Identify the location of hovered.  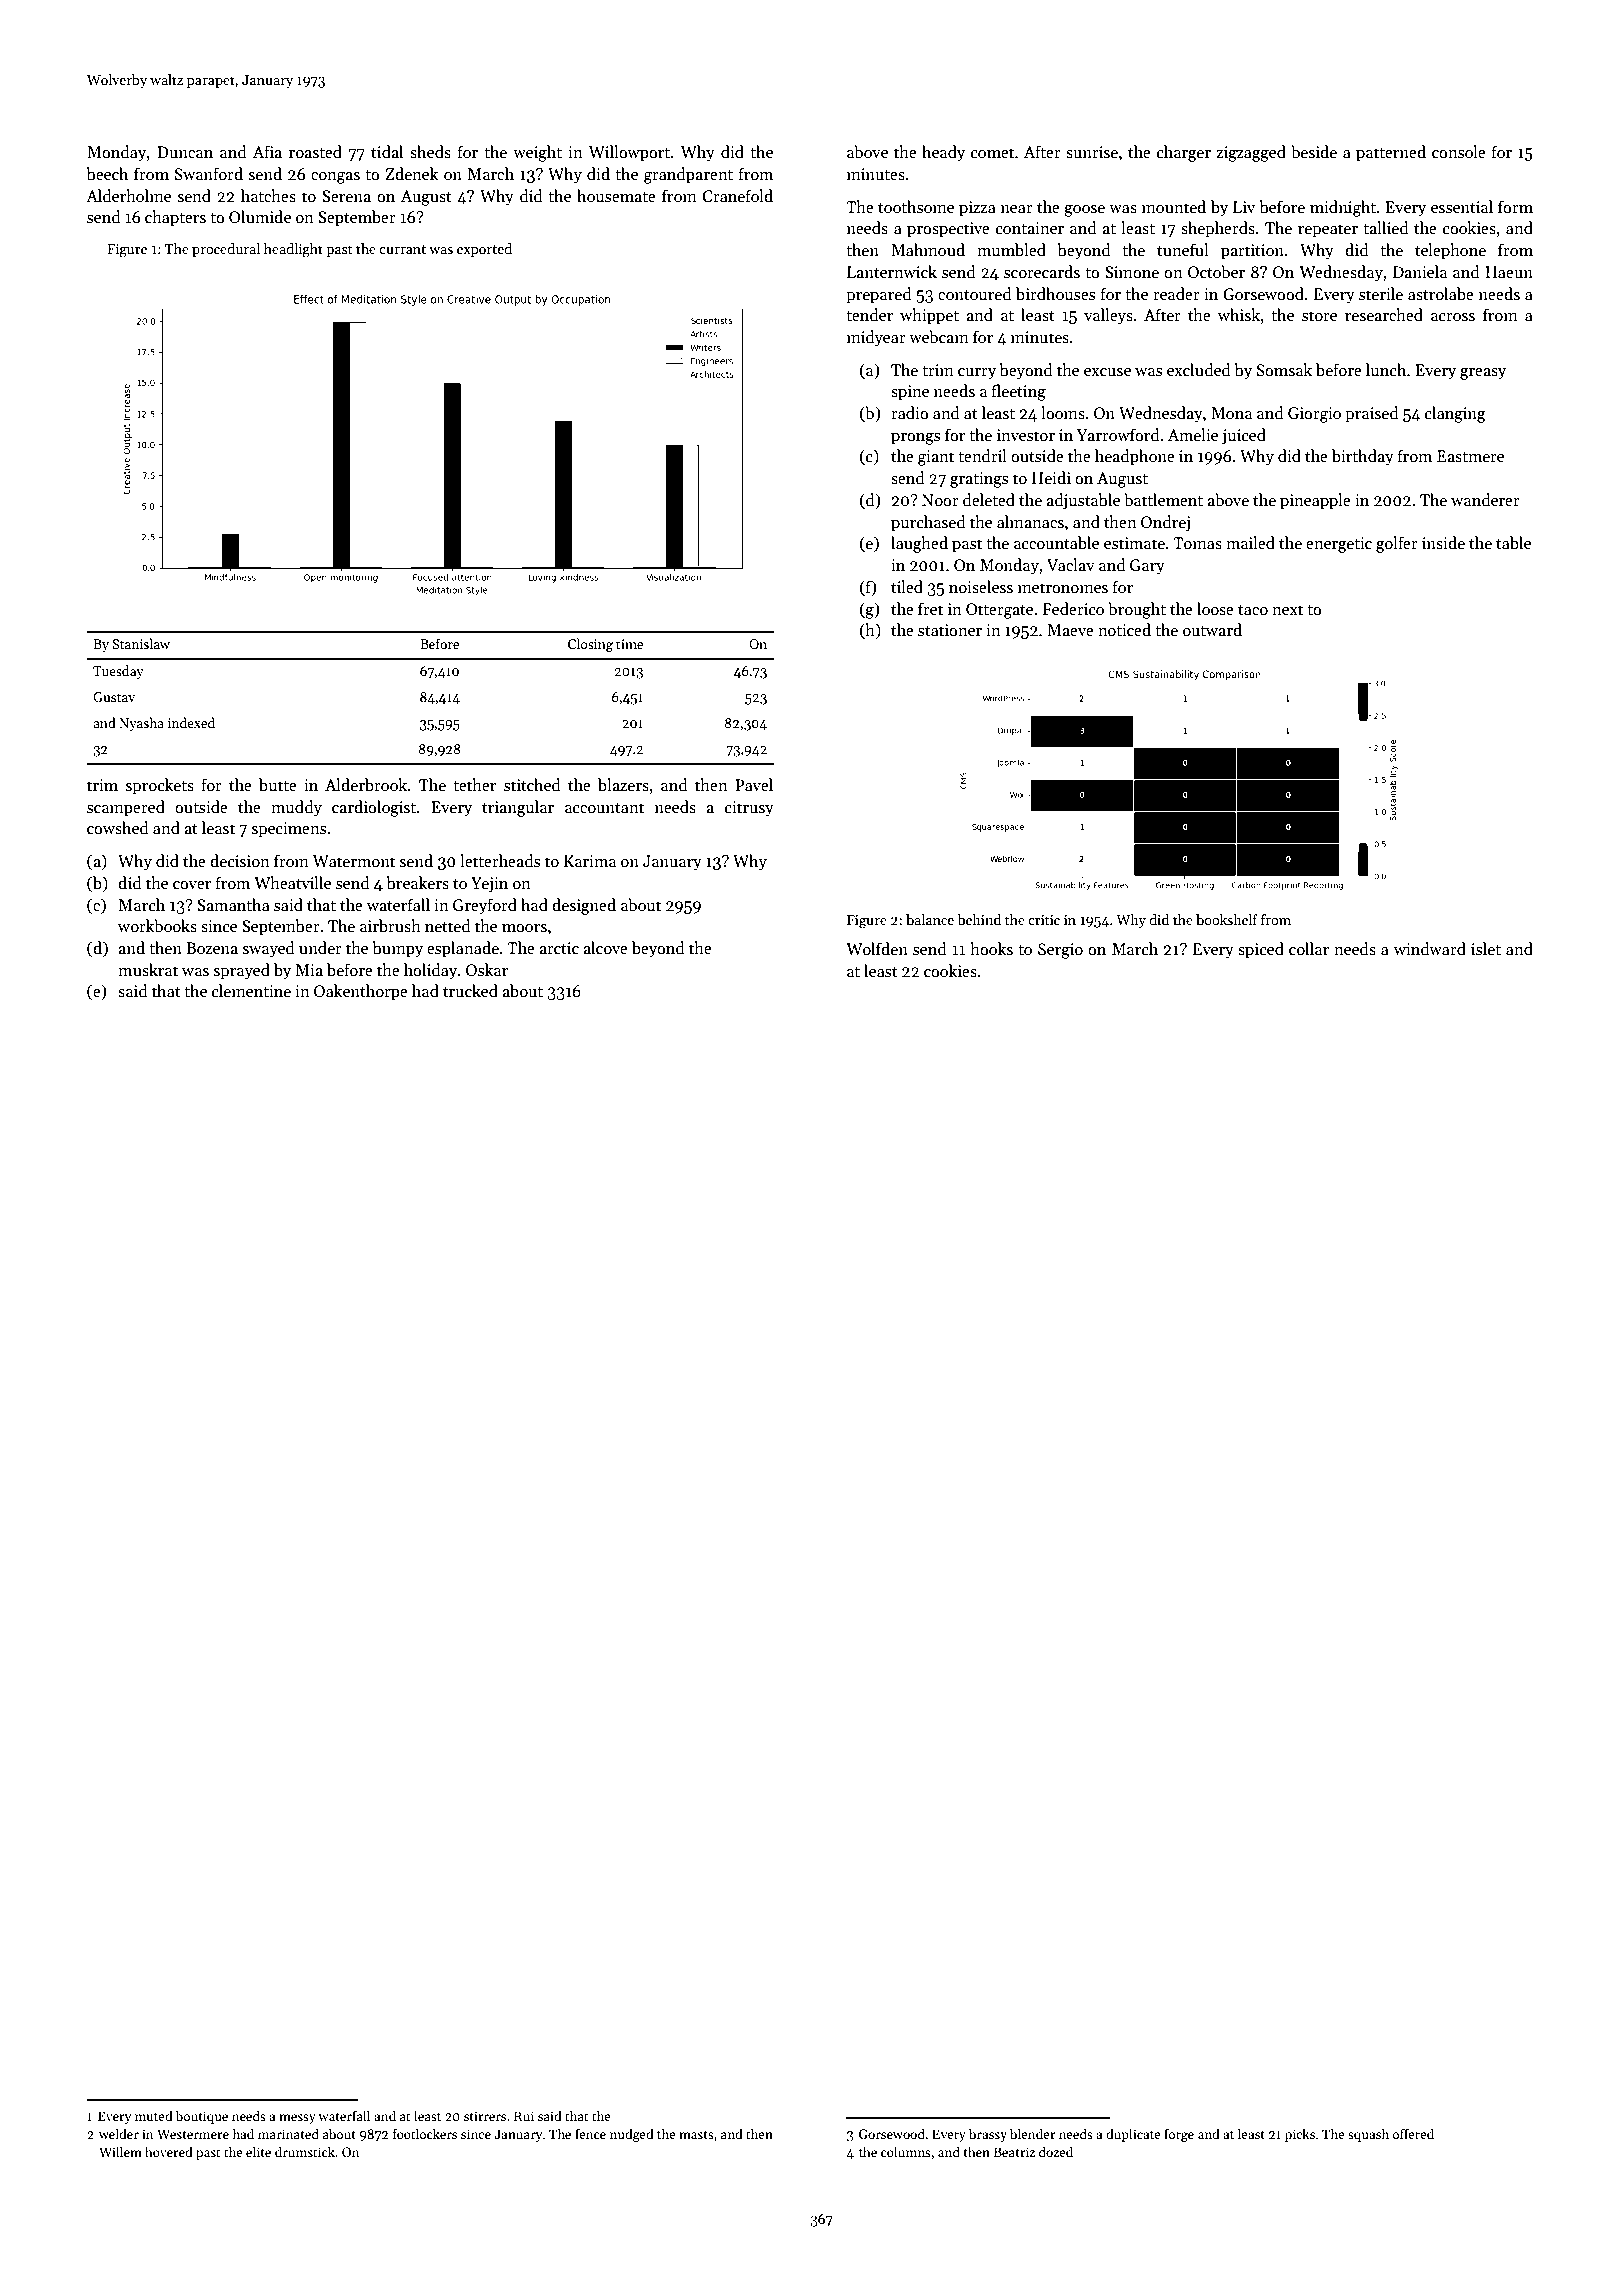
(169, 2151).
